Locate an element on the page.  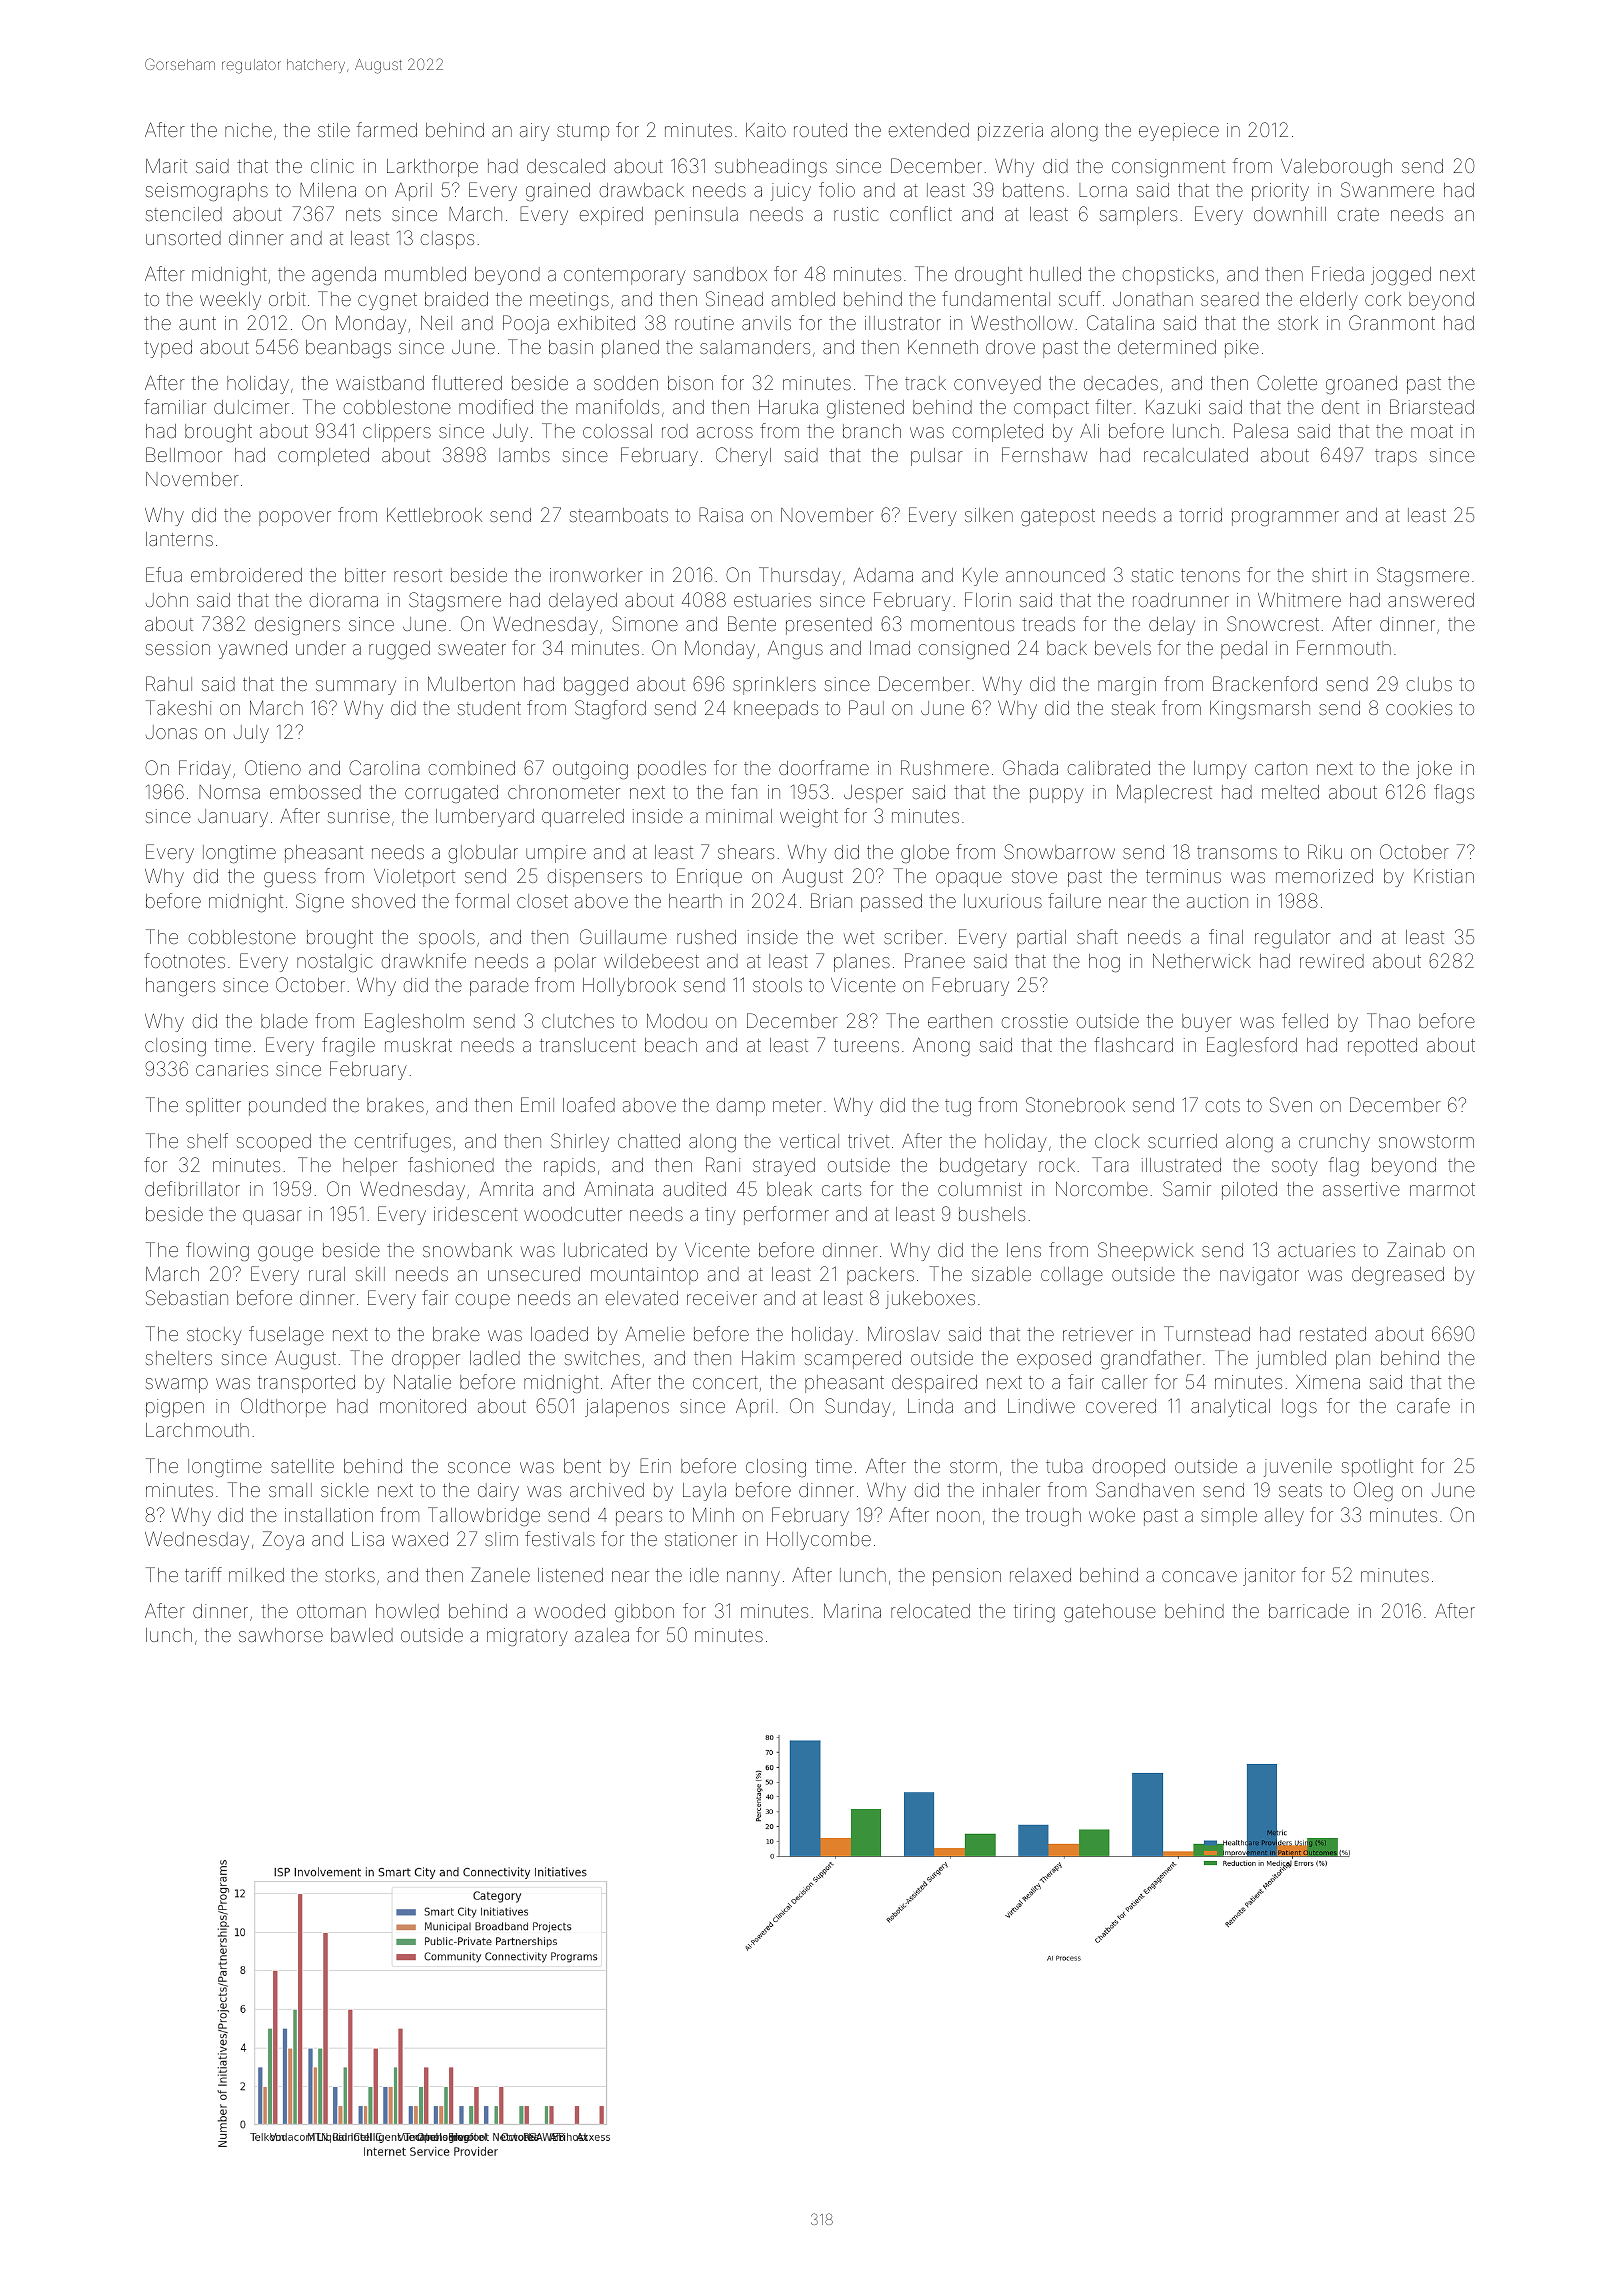
pike is located at coordinates (1242, 349).
